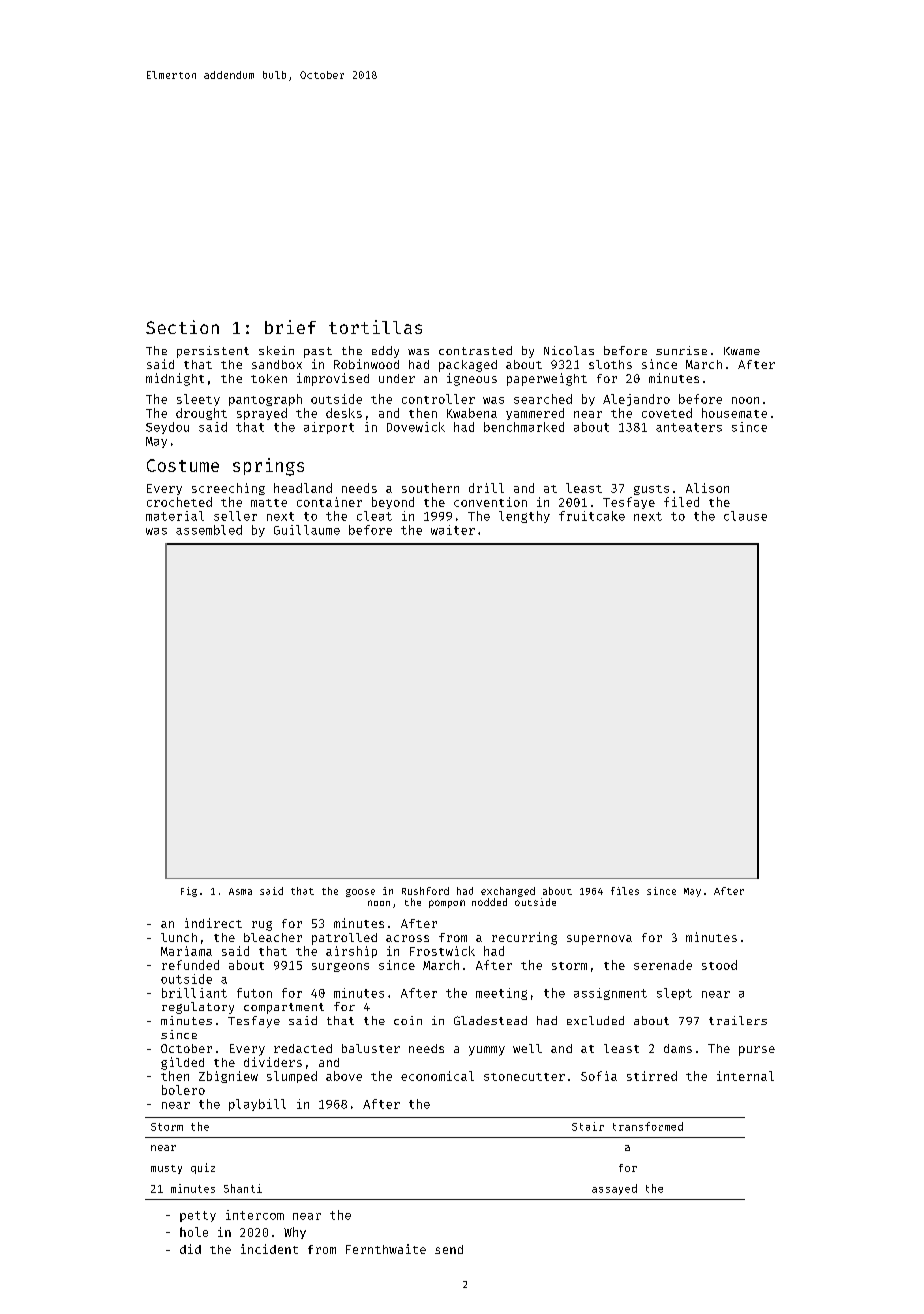 Image resolution: width=924 pixels, height=1314 pixels. What do you see at coordinates (295, 1233) in the image?
I see `Why` at bounding box center [295, 1233].
